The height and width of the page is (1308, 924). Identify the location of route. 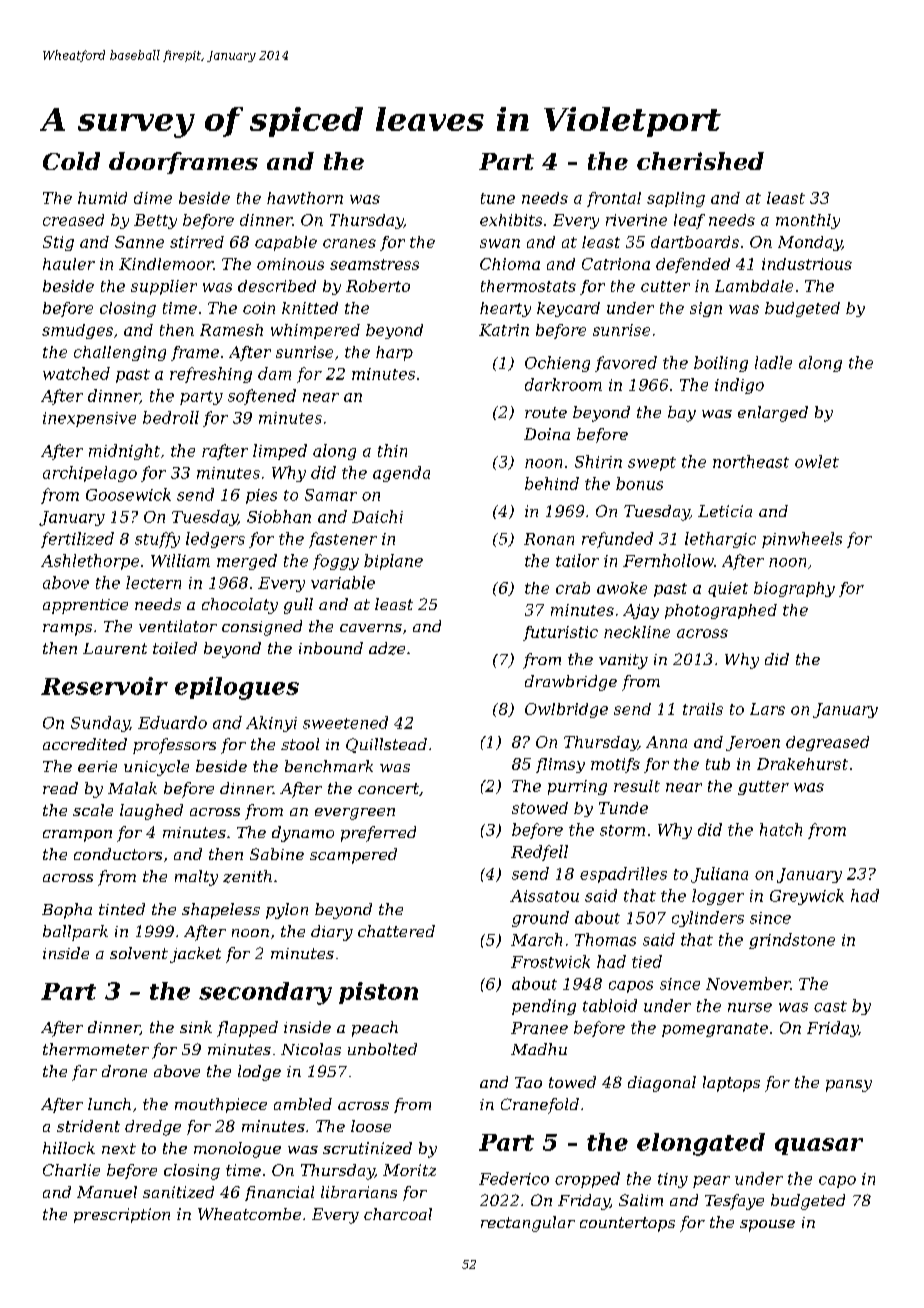
(546, 412).
